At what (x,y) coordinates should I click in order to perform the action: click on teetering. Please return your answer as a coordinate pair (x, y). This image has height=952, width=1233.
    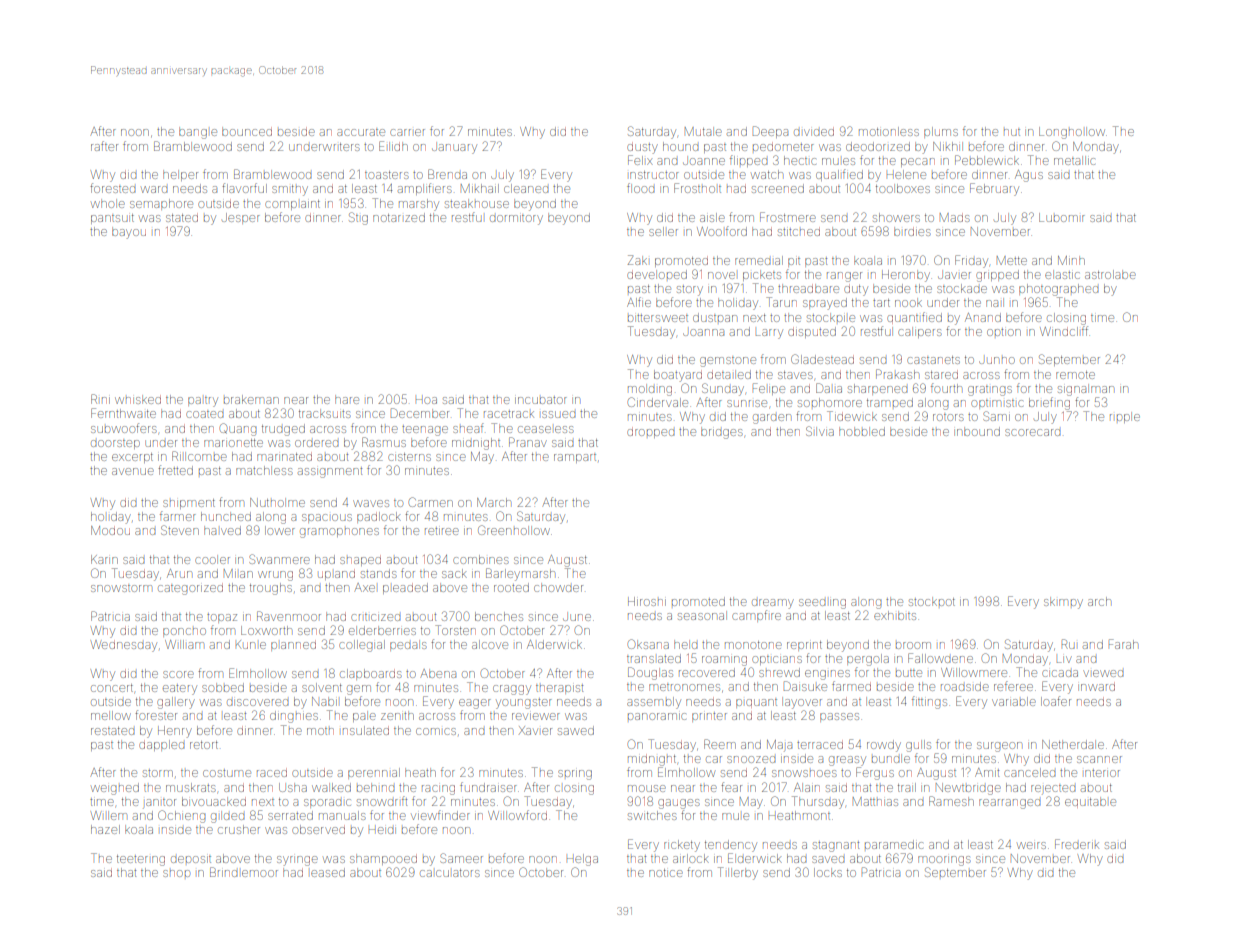
    Looking at the image, I should click on (141, 860).
